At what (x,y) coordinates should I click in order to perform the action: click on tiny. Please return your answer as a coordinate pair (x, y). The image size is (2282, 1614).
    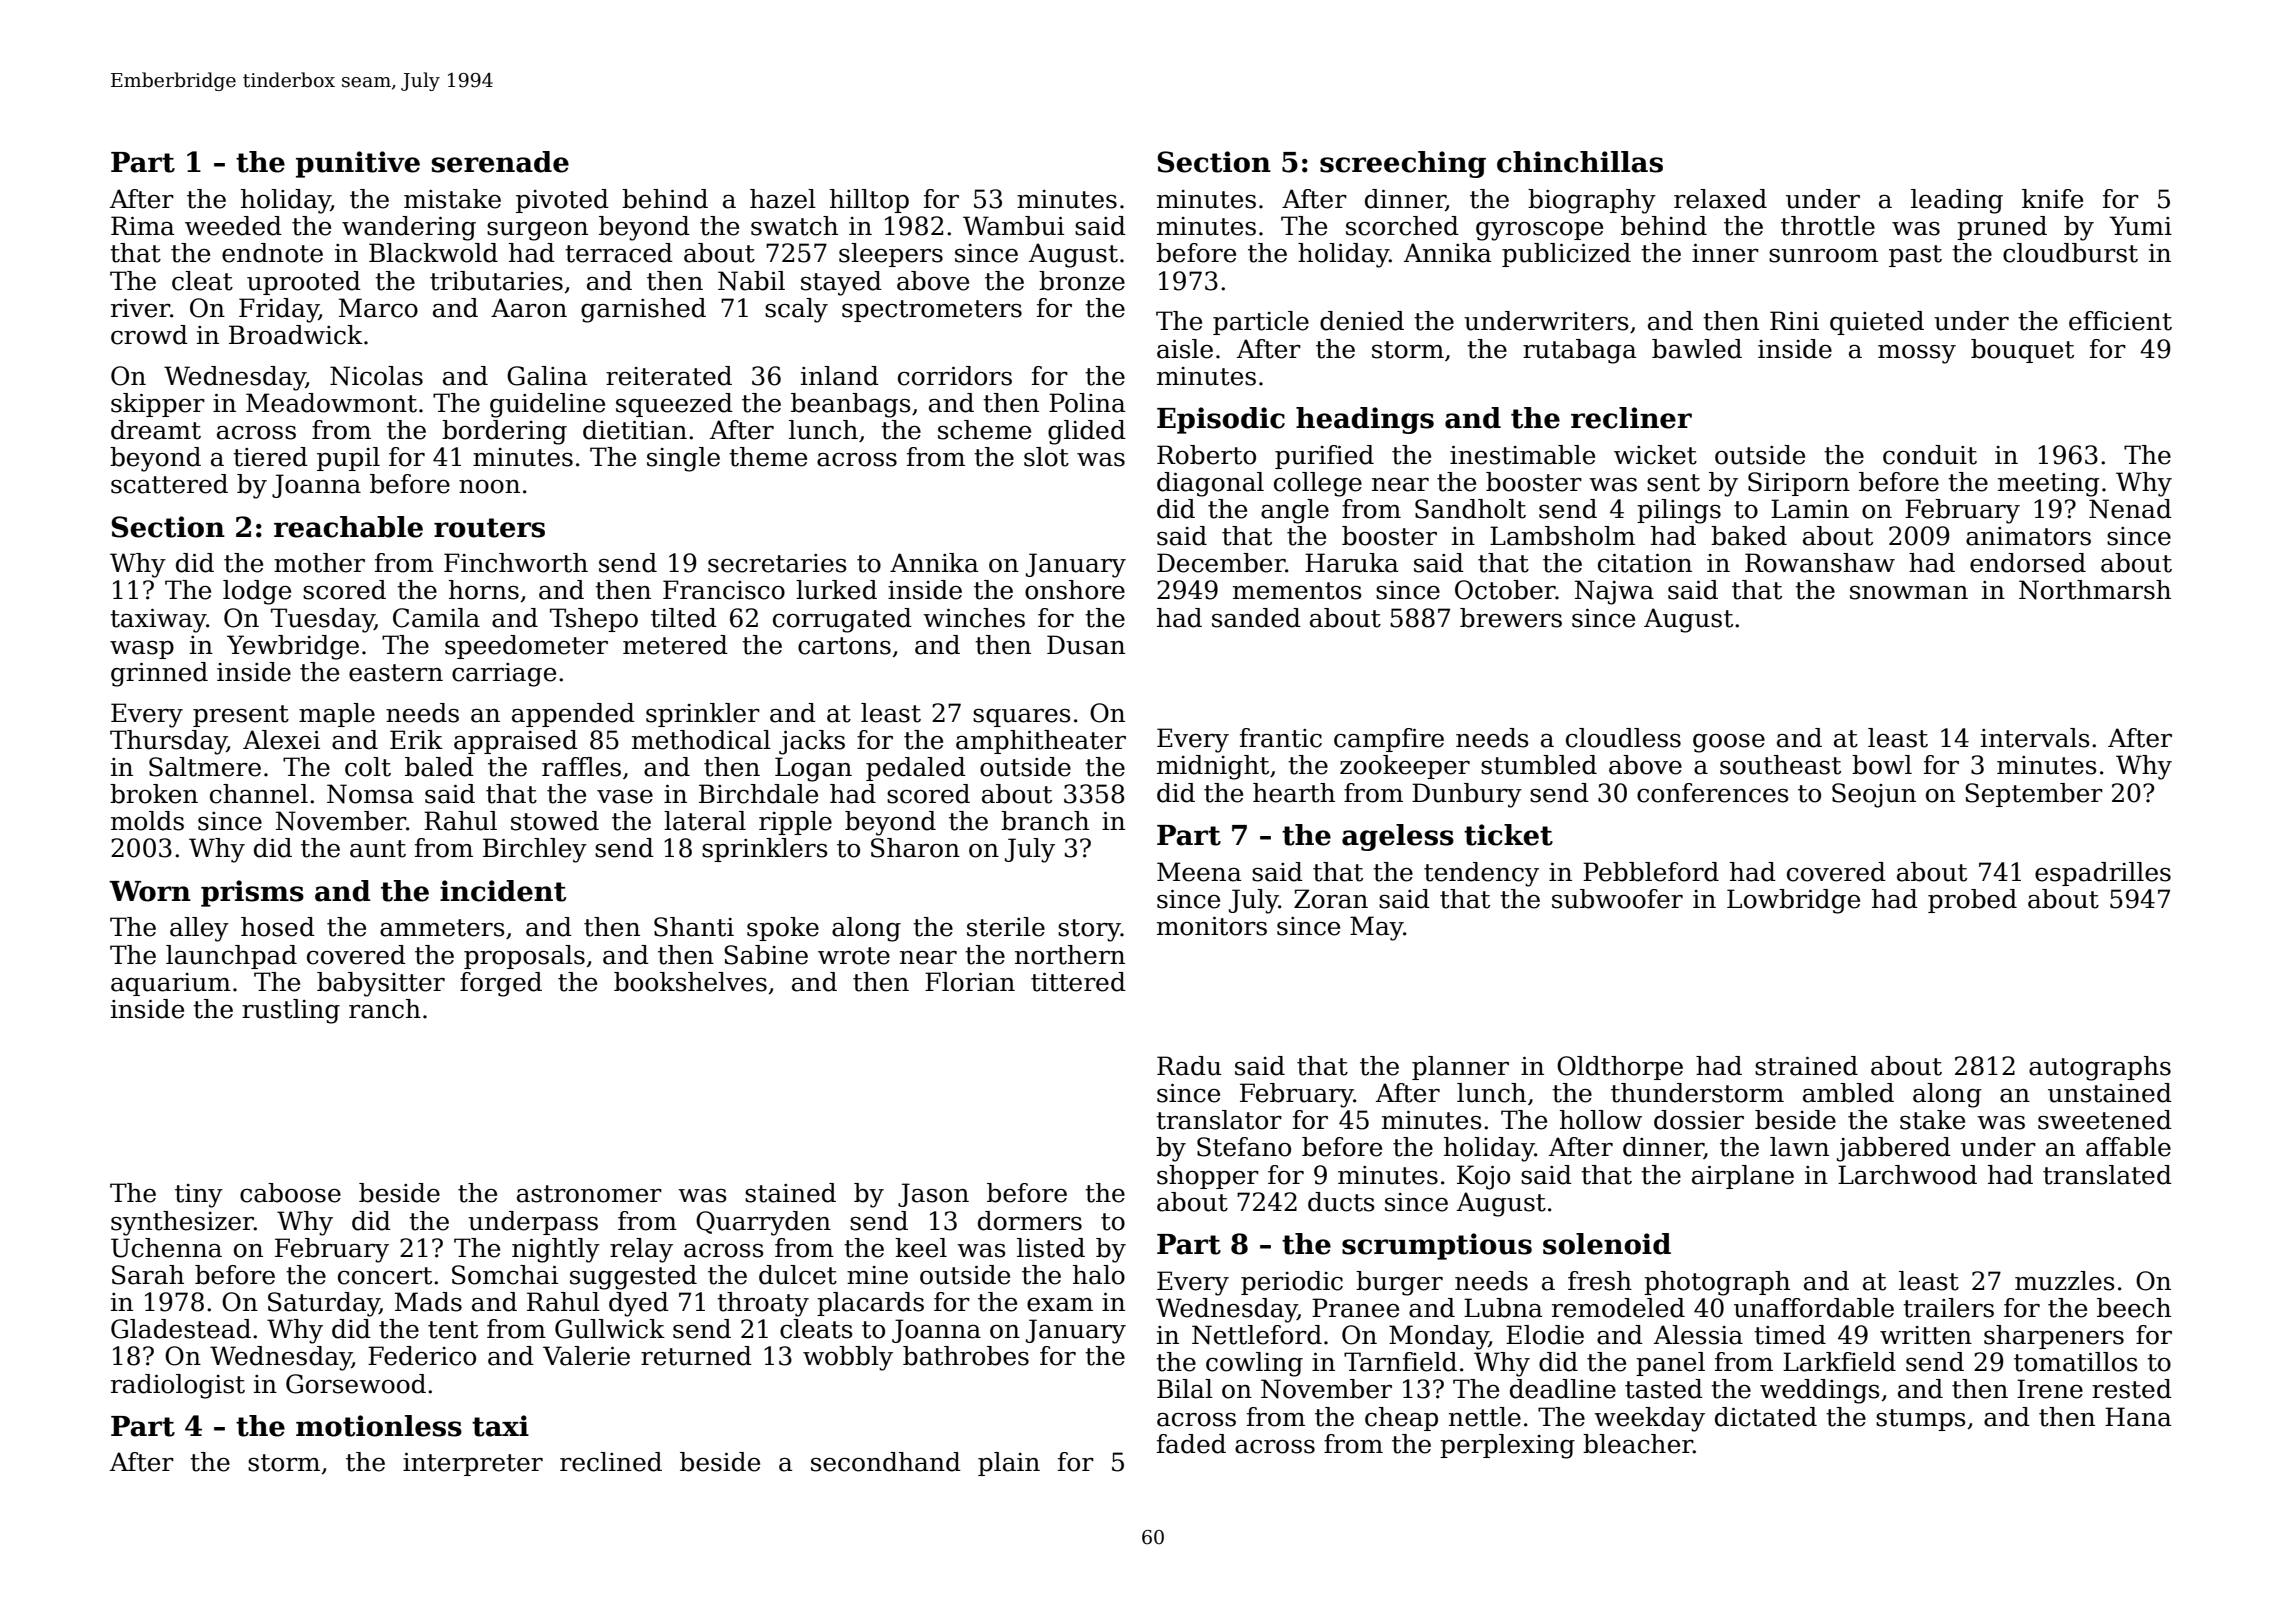
    Looking at the image, I should click on (199, 1196).
